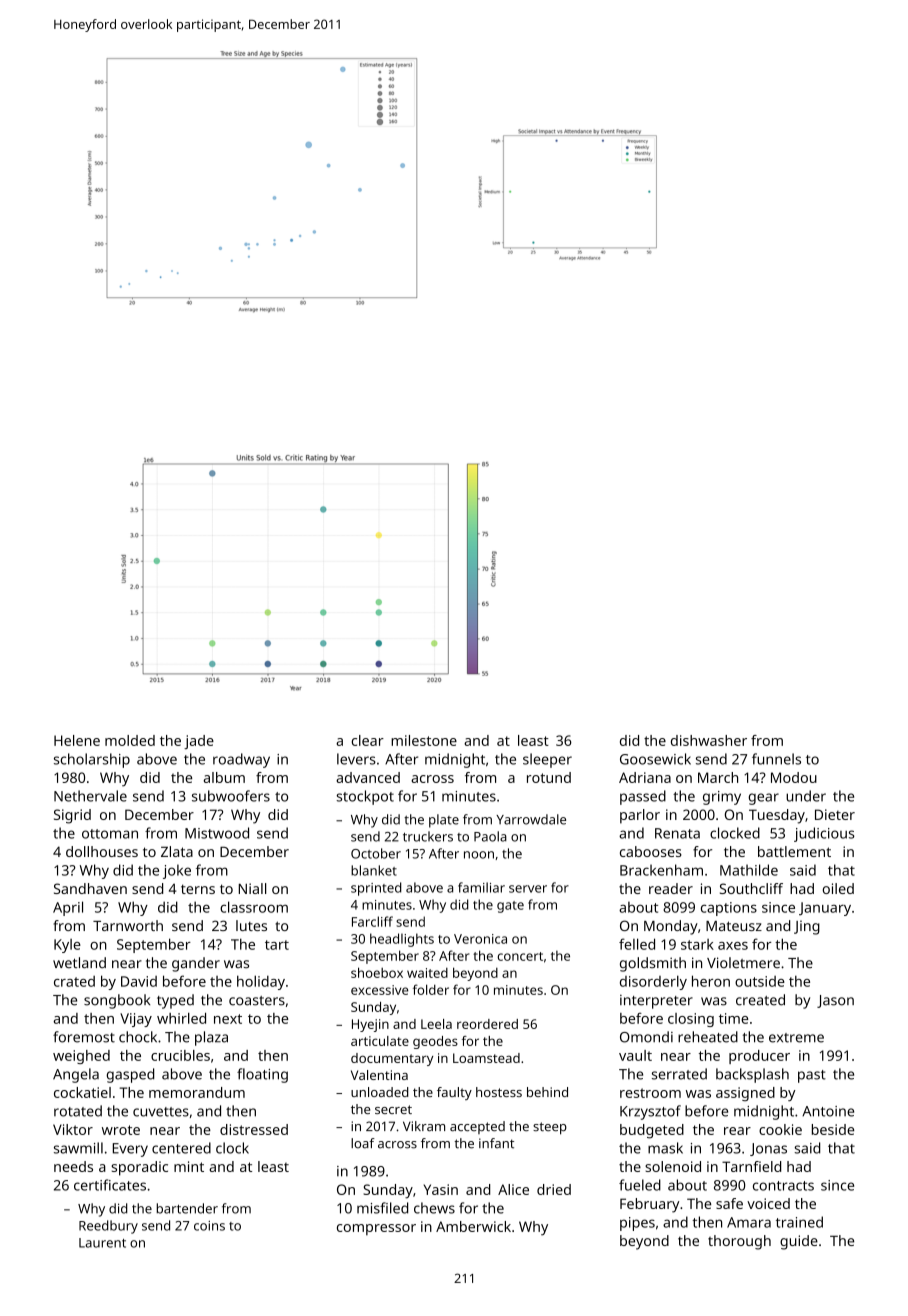 The image size is (908, 1316). I want to click on sporadic, so click(139, 1168).
